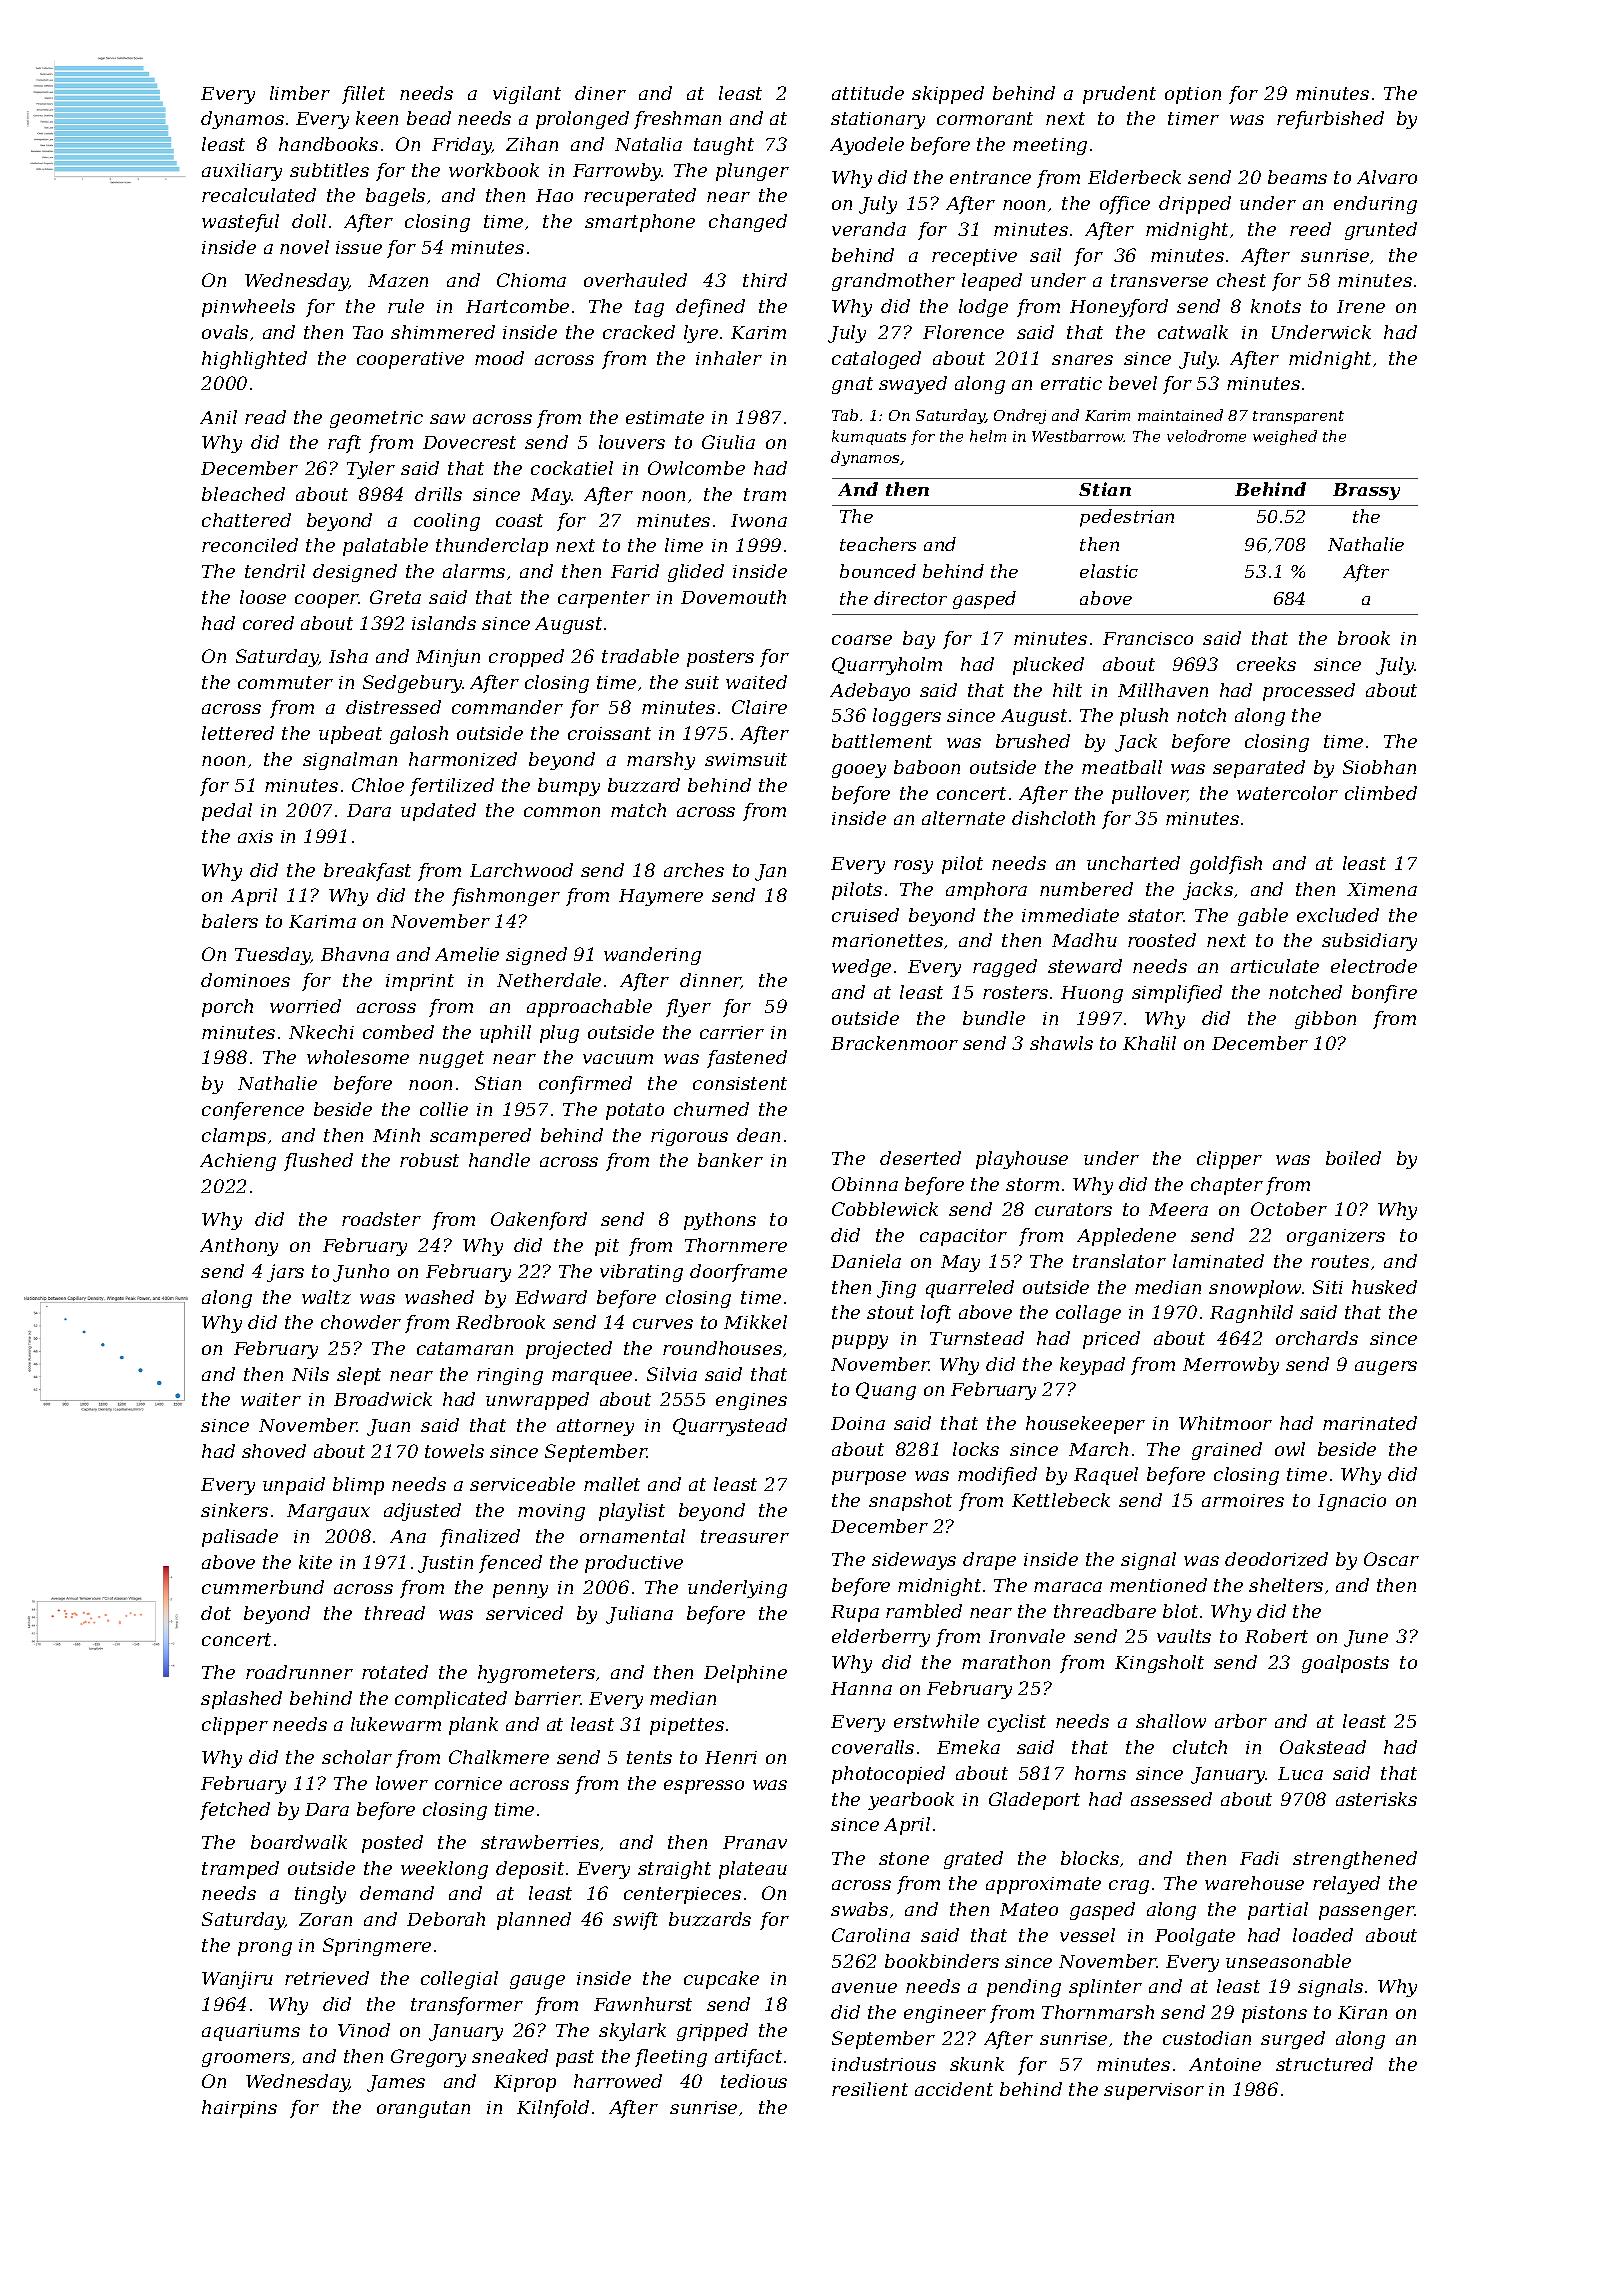 The height and width of the screenshot is (2292, 1620). Describe the element at coordinates (861, 1688) in the screenshot. I see `Hanna` at that location.
